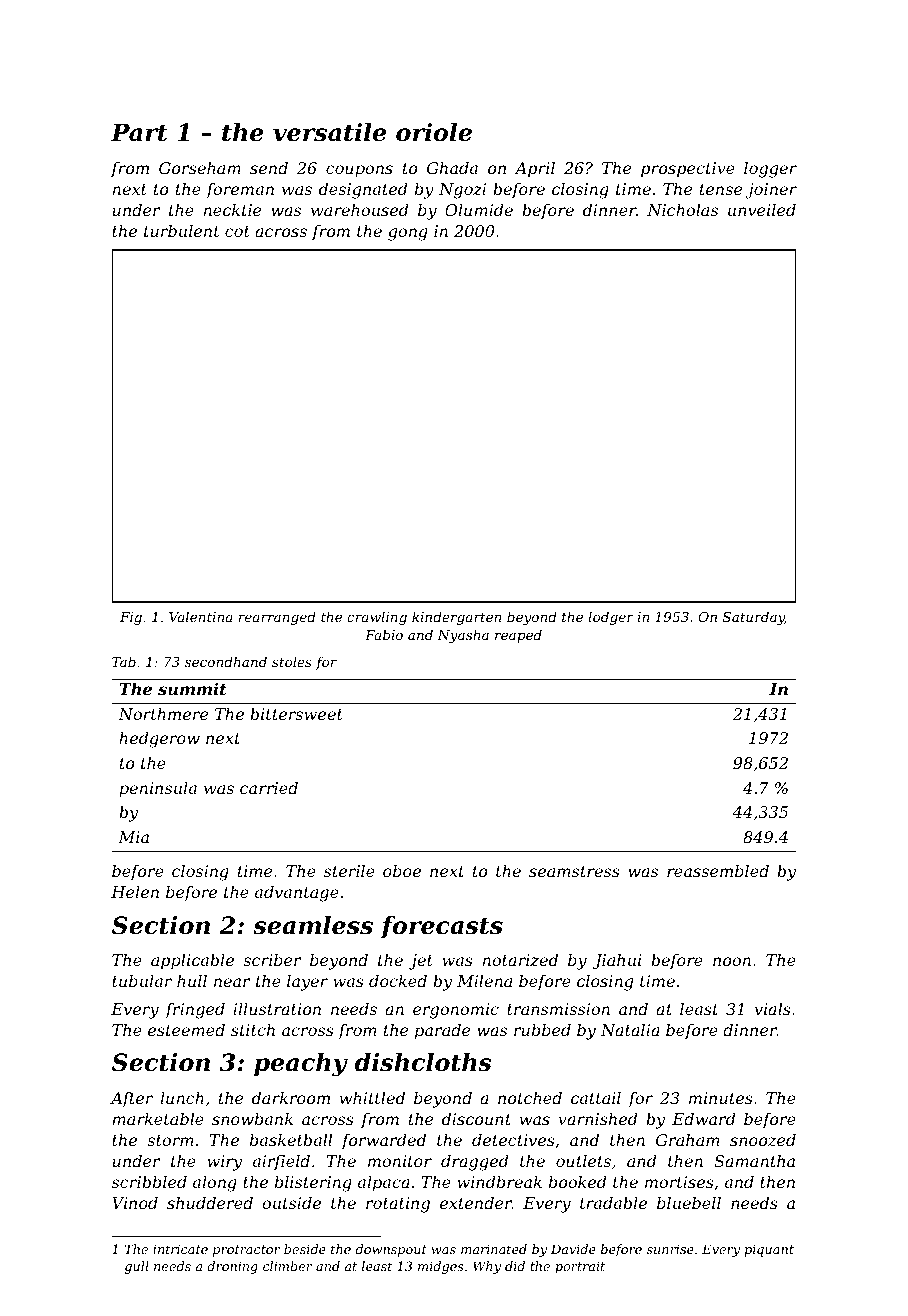 The height and width of the document is (1316, 908). Describe the element at coordinates (630, 1030) in the document. I see `Natalia` at that location.
